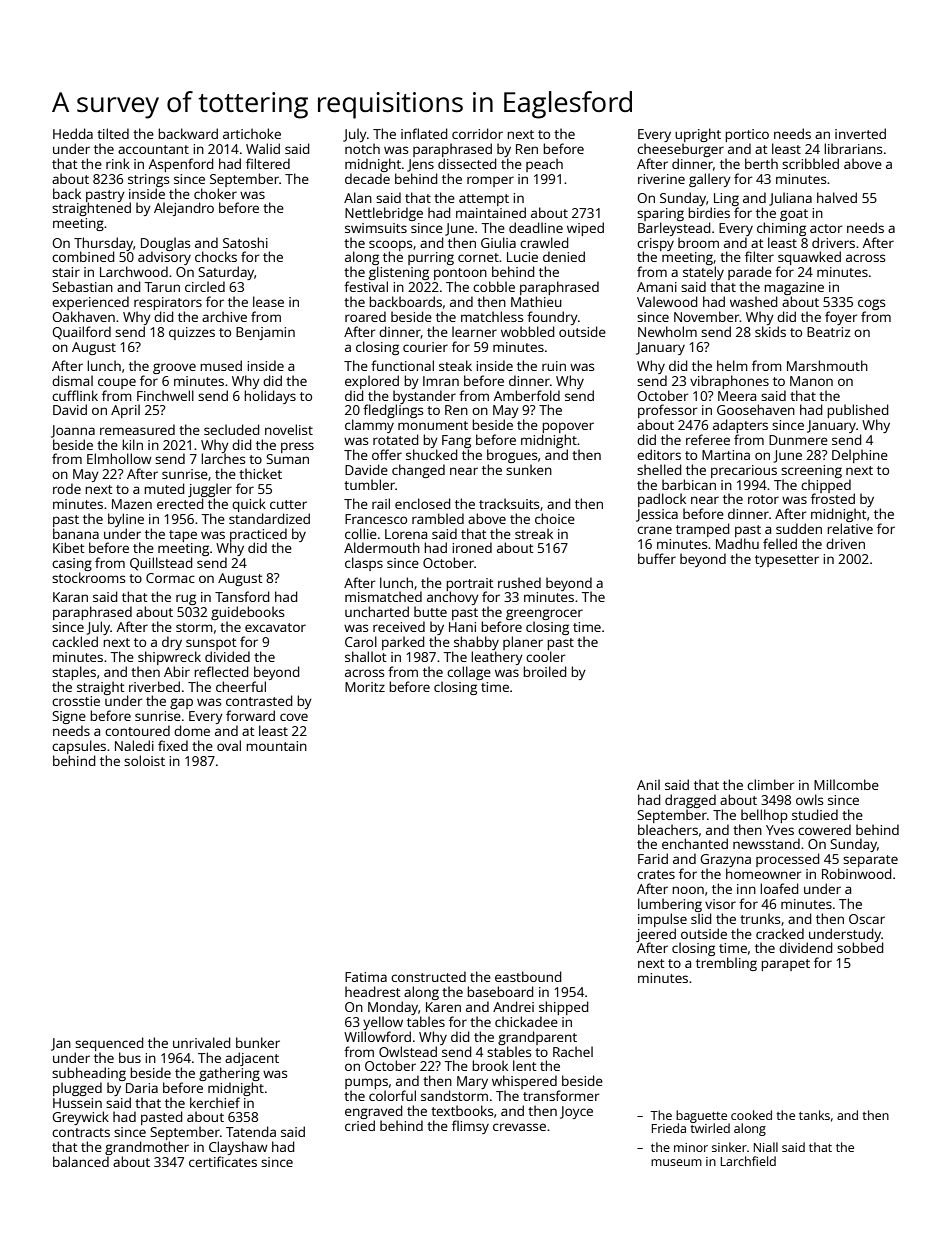  Describe the element at coordinates (676, 1162) in the screenshot. I see `museum` at that location.
